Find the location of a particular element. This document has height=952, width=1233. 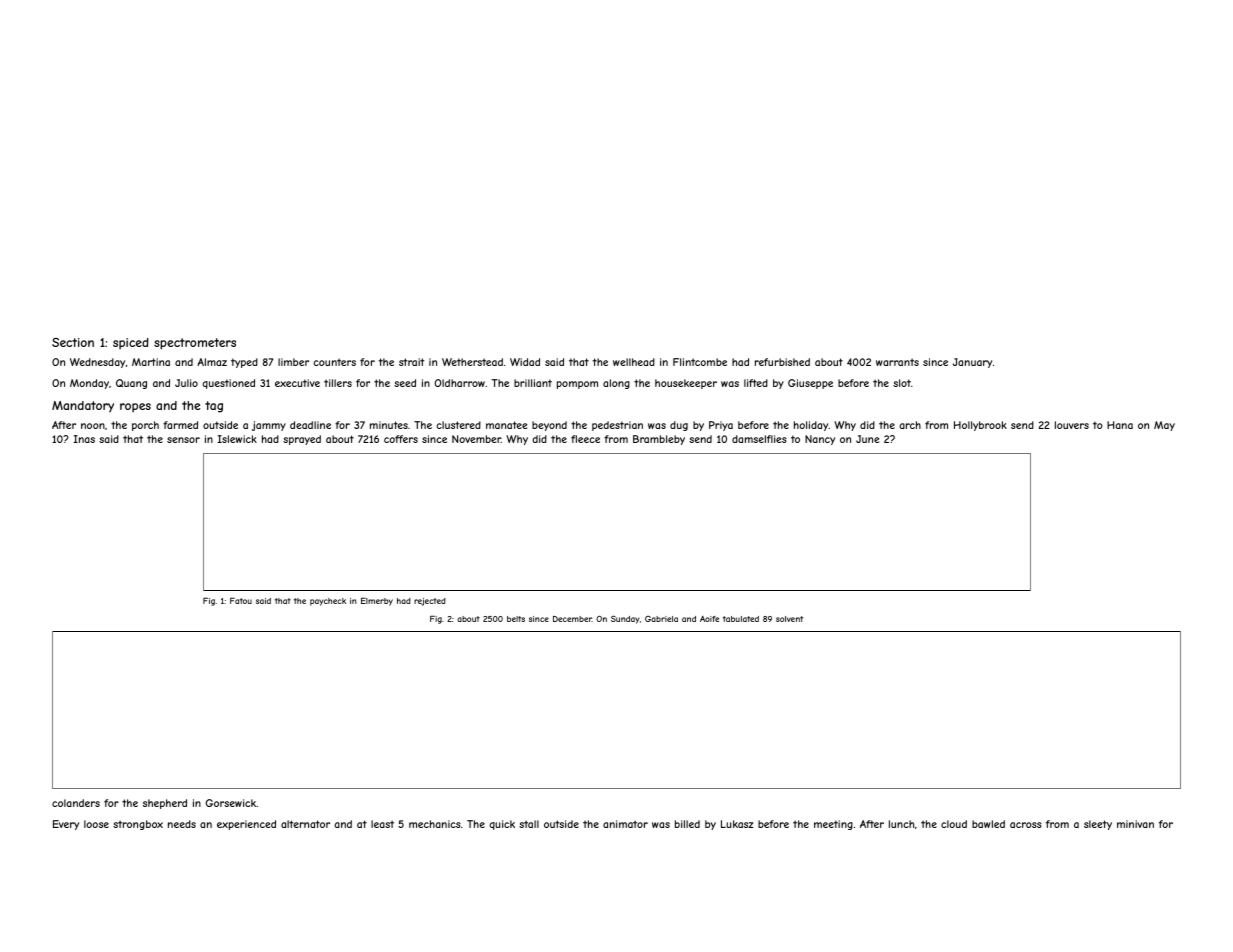

solvent is located at coordinates (789, 619).
